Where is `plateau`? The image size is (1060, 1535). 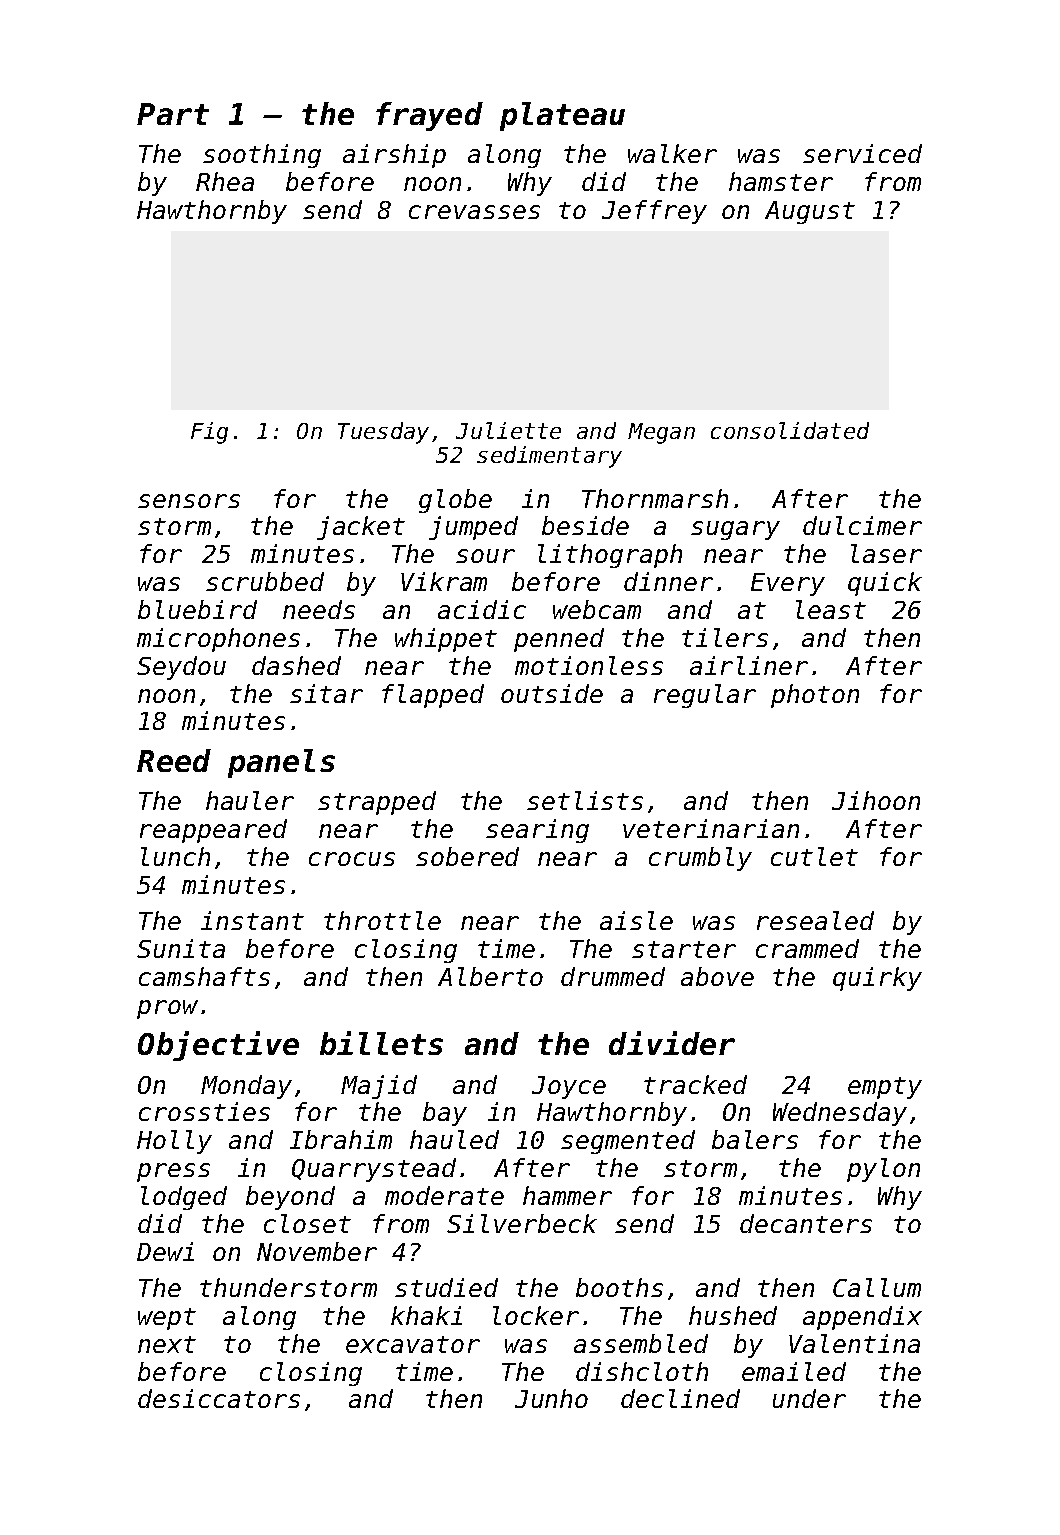 plateau is located at coordinates (562, 116).
